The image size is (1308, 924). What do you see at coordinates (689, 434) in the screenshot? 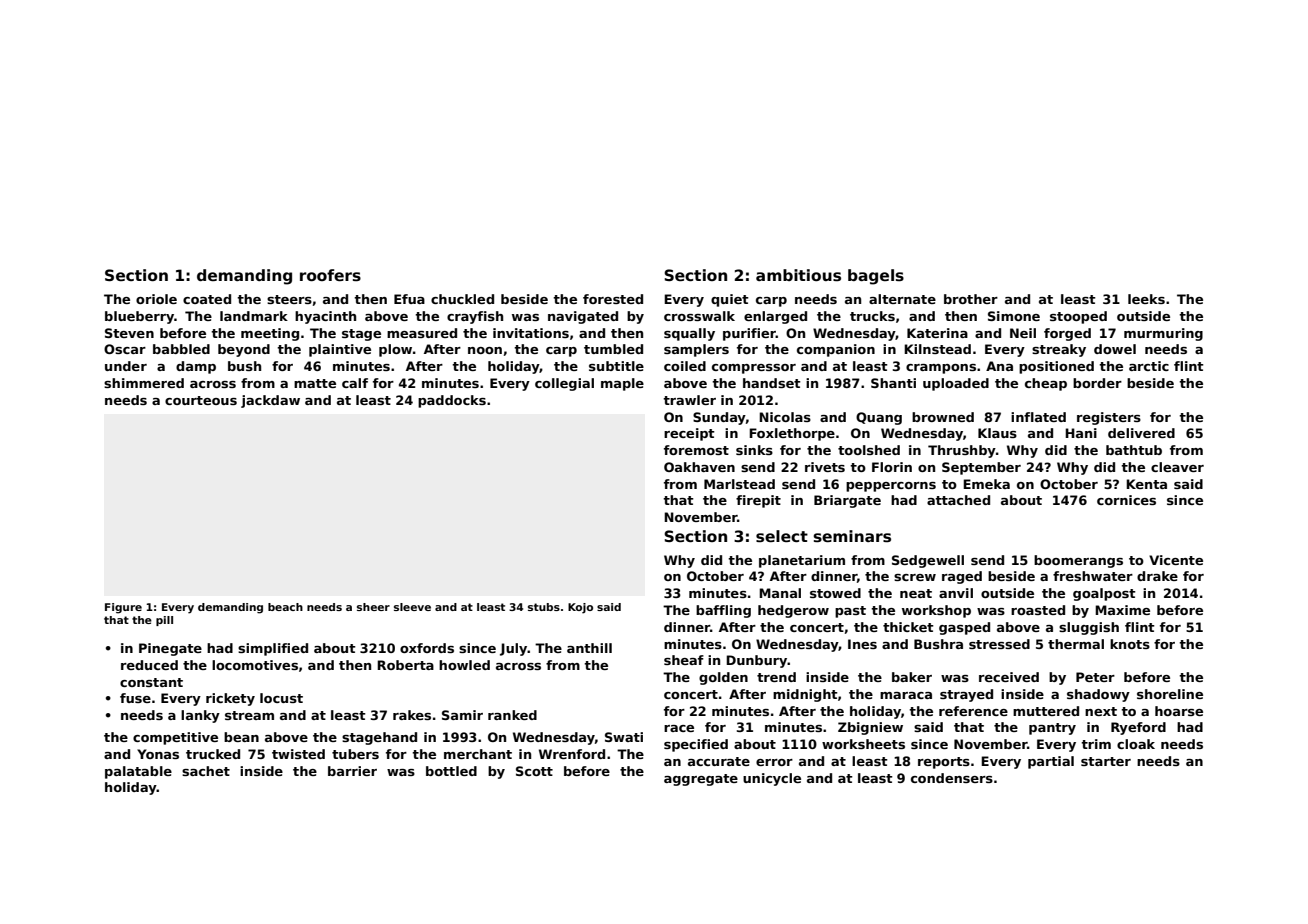
I see `receipt` at bounding box center [689, 434].
